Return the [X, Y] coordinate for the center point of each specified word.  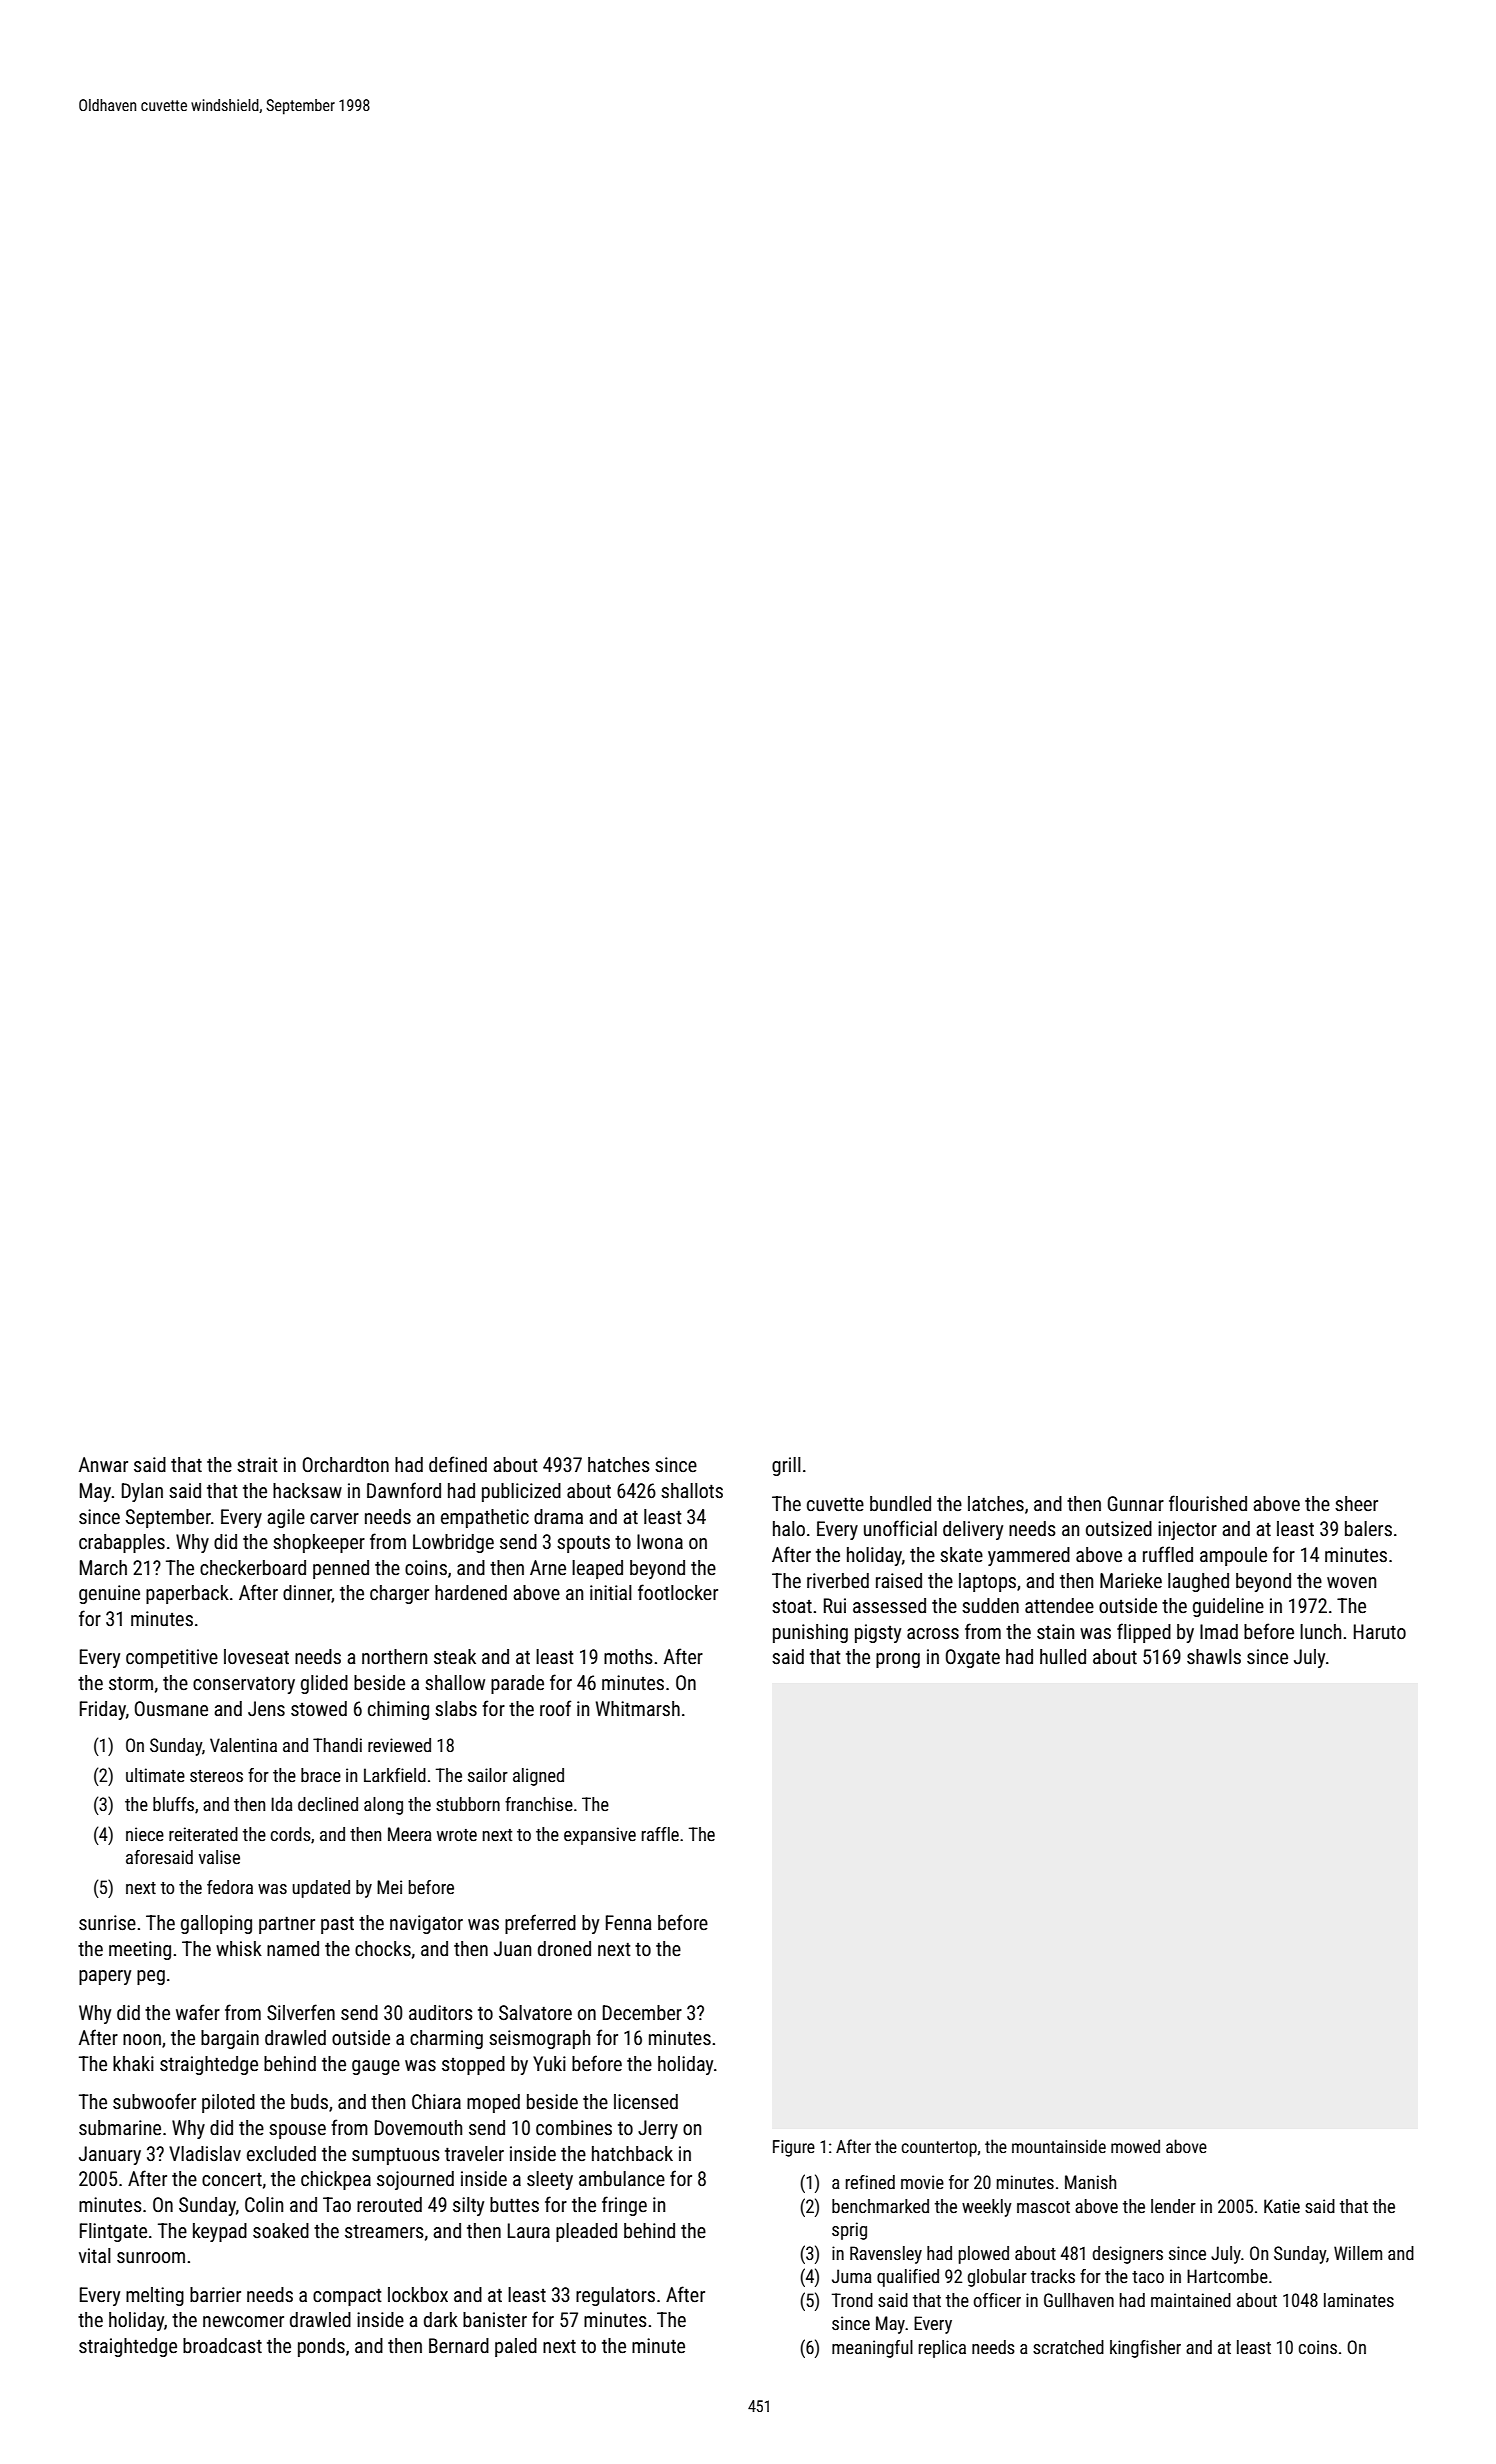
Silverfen [301, 2012]
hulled [1063, 1656]
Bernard [459, 2345]
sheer [1356, 1503]
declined [328, 1804]
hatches [619, 1464]
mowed [1135, 2146]
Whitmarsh [638, 1708]
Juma [852, 2276]
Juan [512, 1948]
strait [257, 1464]
